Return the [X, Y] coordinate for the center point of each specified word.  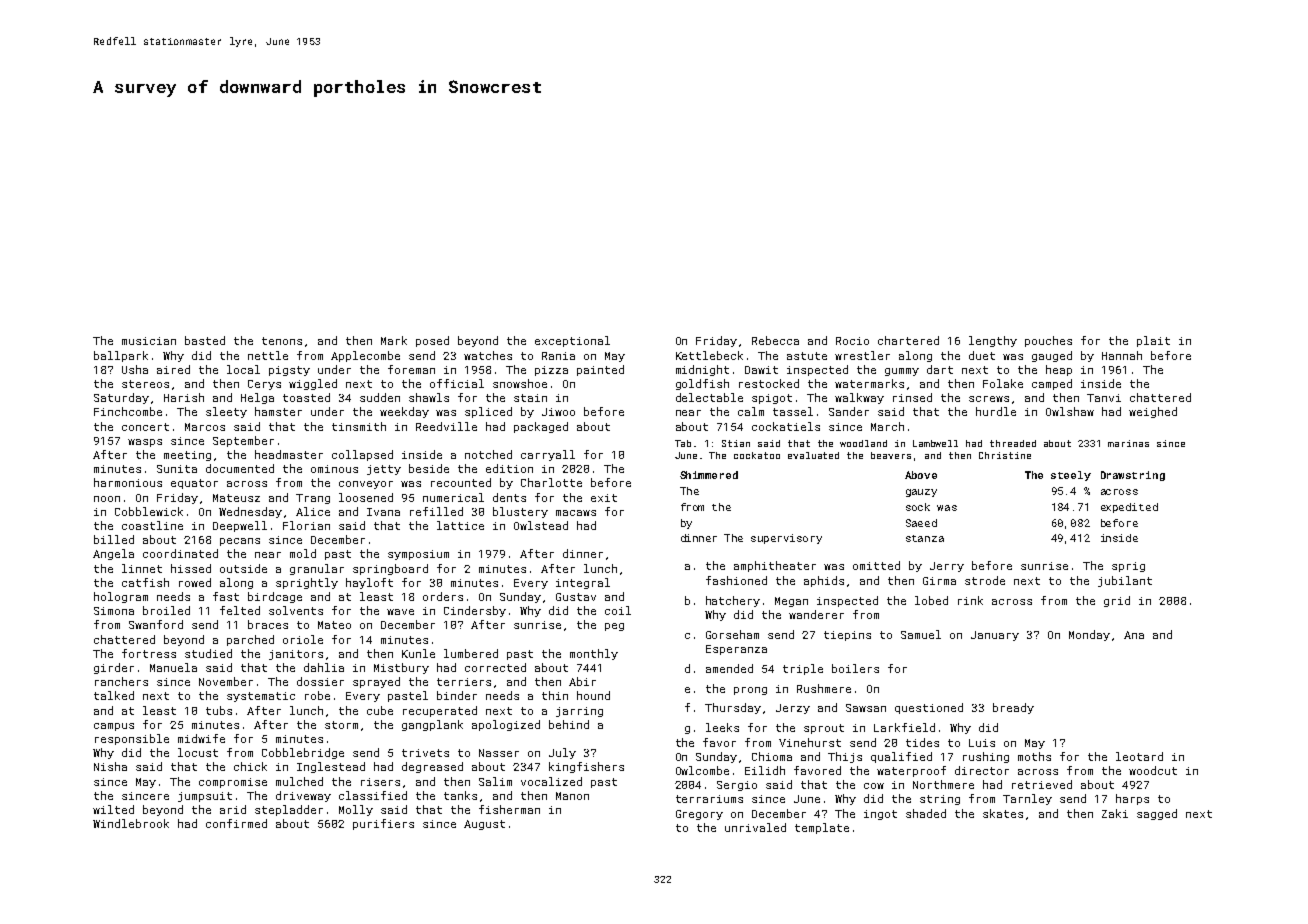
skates [1003, 813]
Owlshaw [1070, 411]
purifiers [383, 824]
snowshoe [520, 383]
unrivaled [755, 827]
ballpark [121, 356]
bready [1013, 708]
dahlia [324, 667]
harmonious [128, 482]
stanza [925, 538]
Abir [582, 681]
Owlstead [541, 525]
